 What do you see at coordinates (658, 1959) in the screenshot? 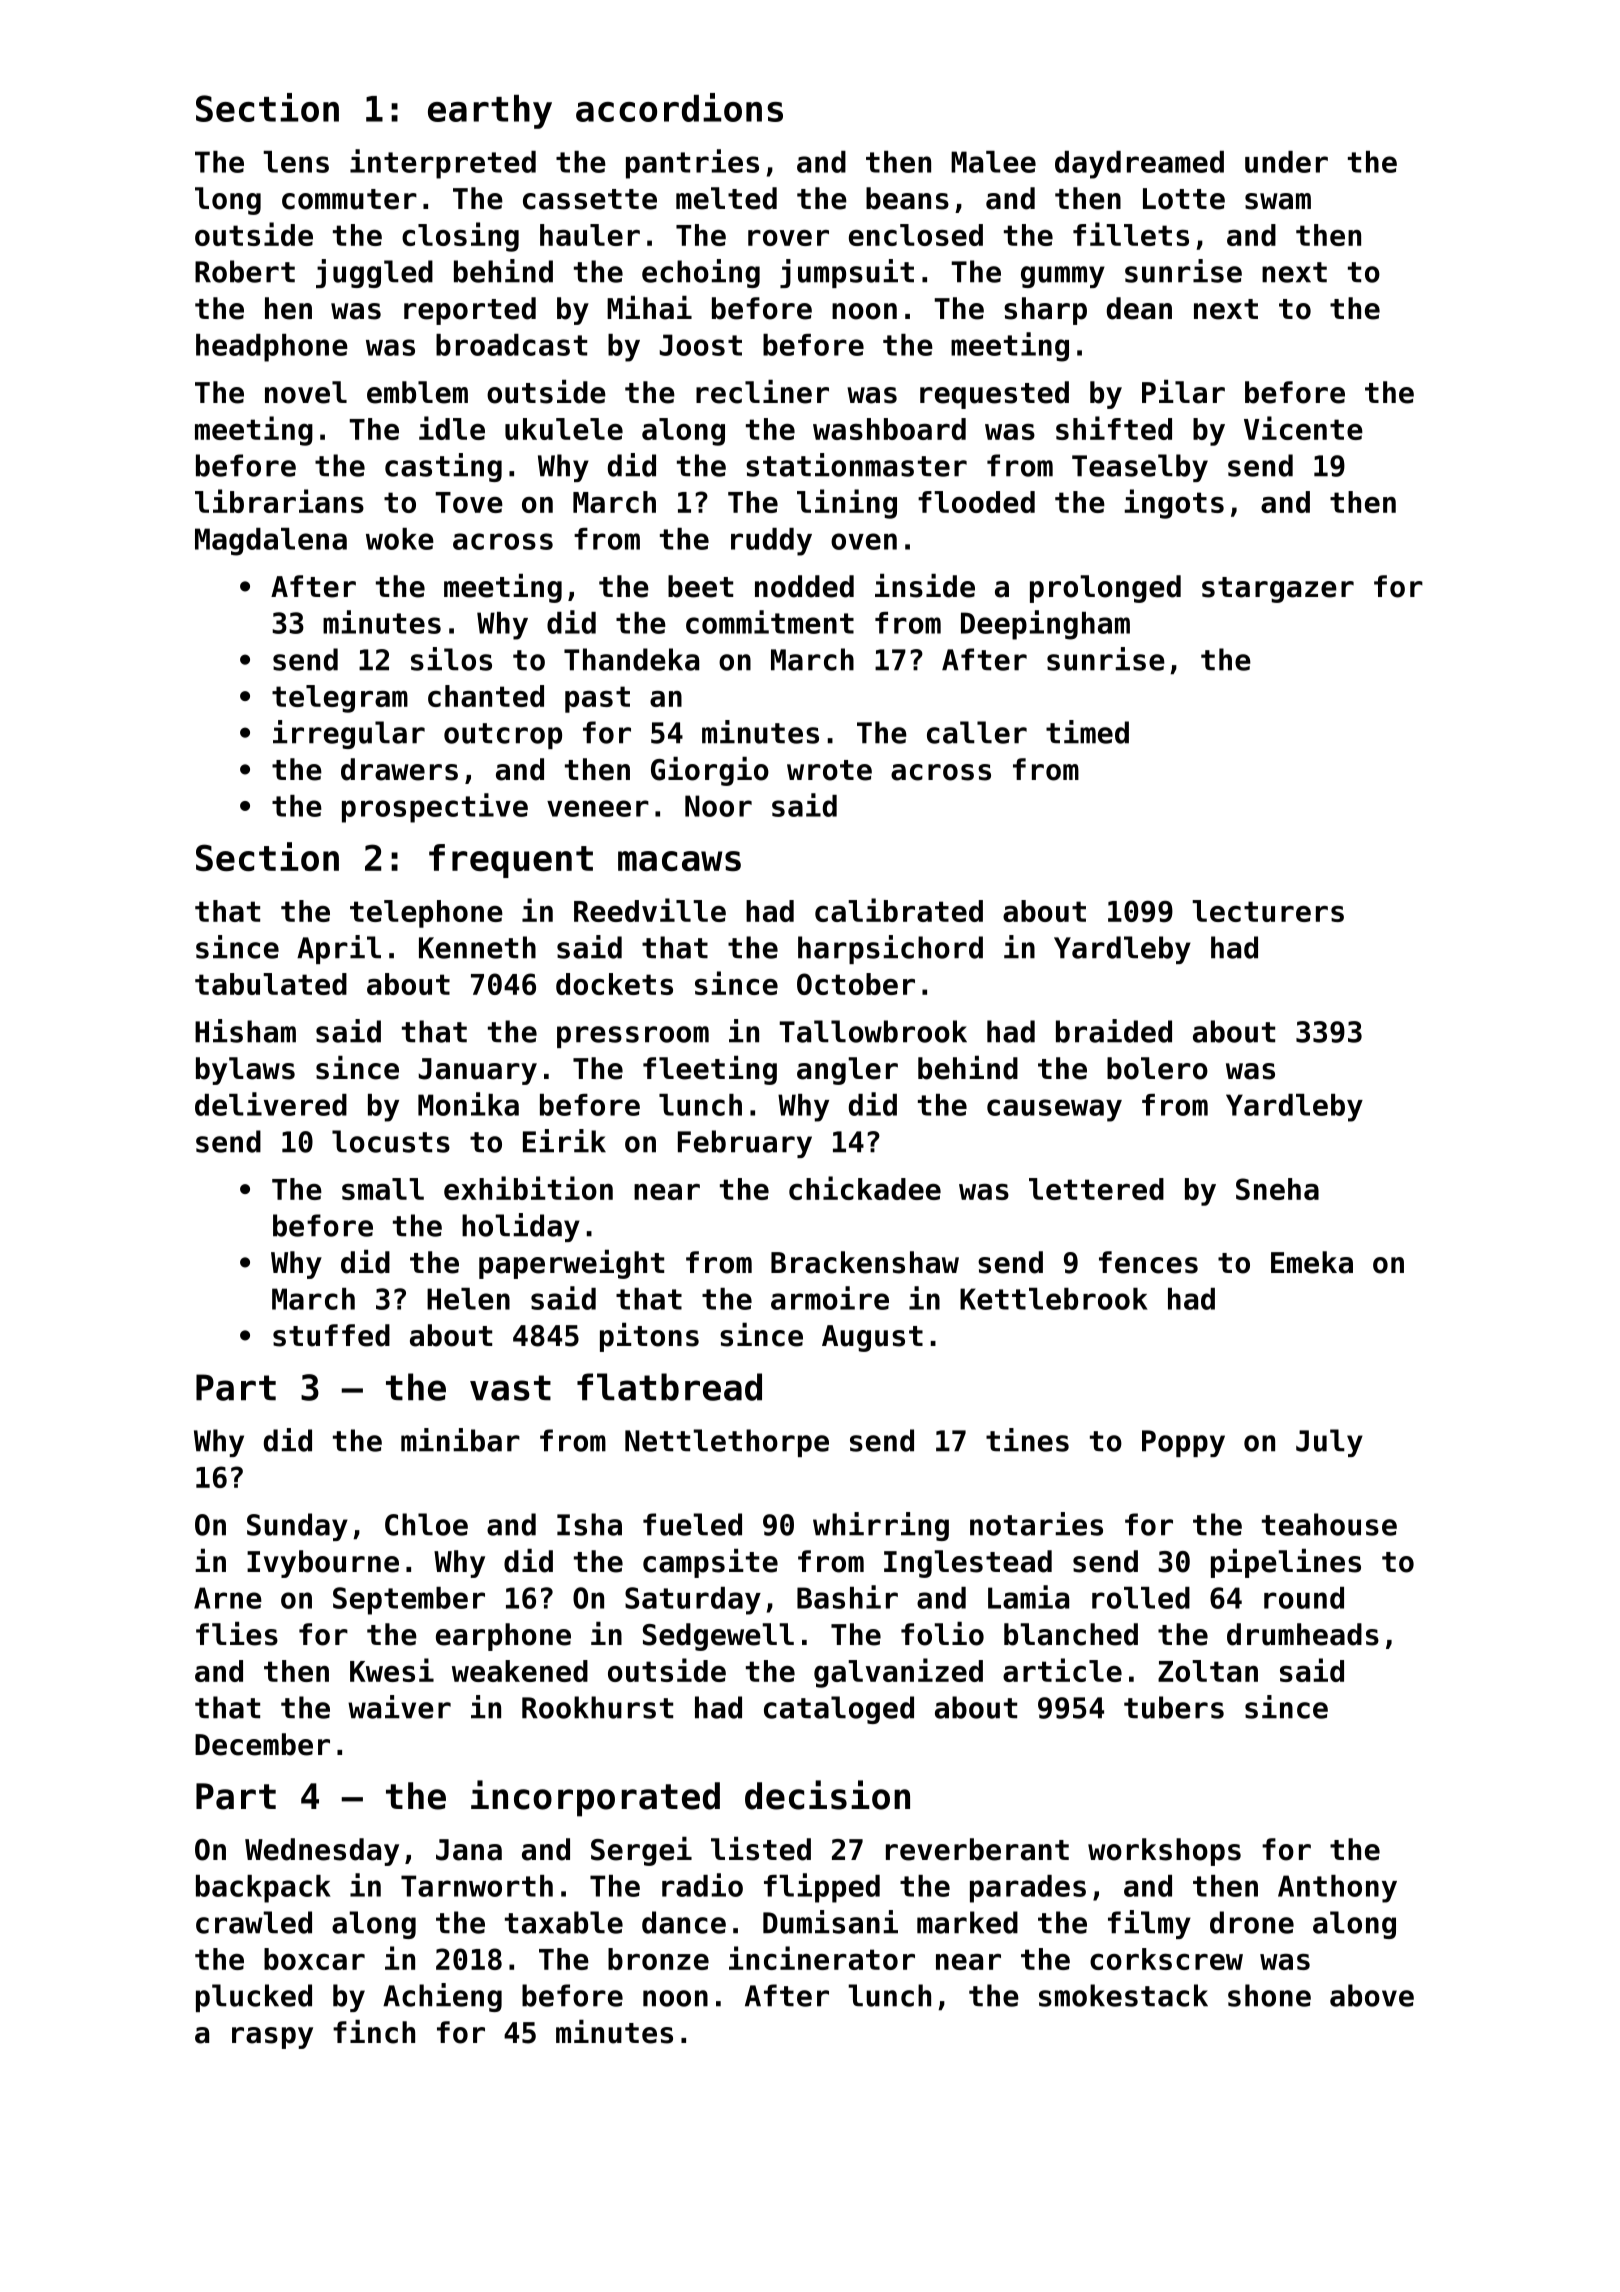
I see `bronze` at bounding box center [658, 1959].
